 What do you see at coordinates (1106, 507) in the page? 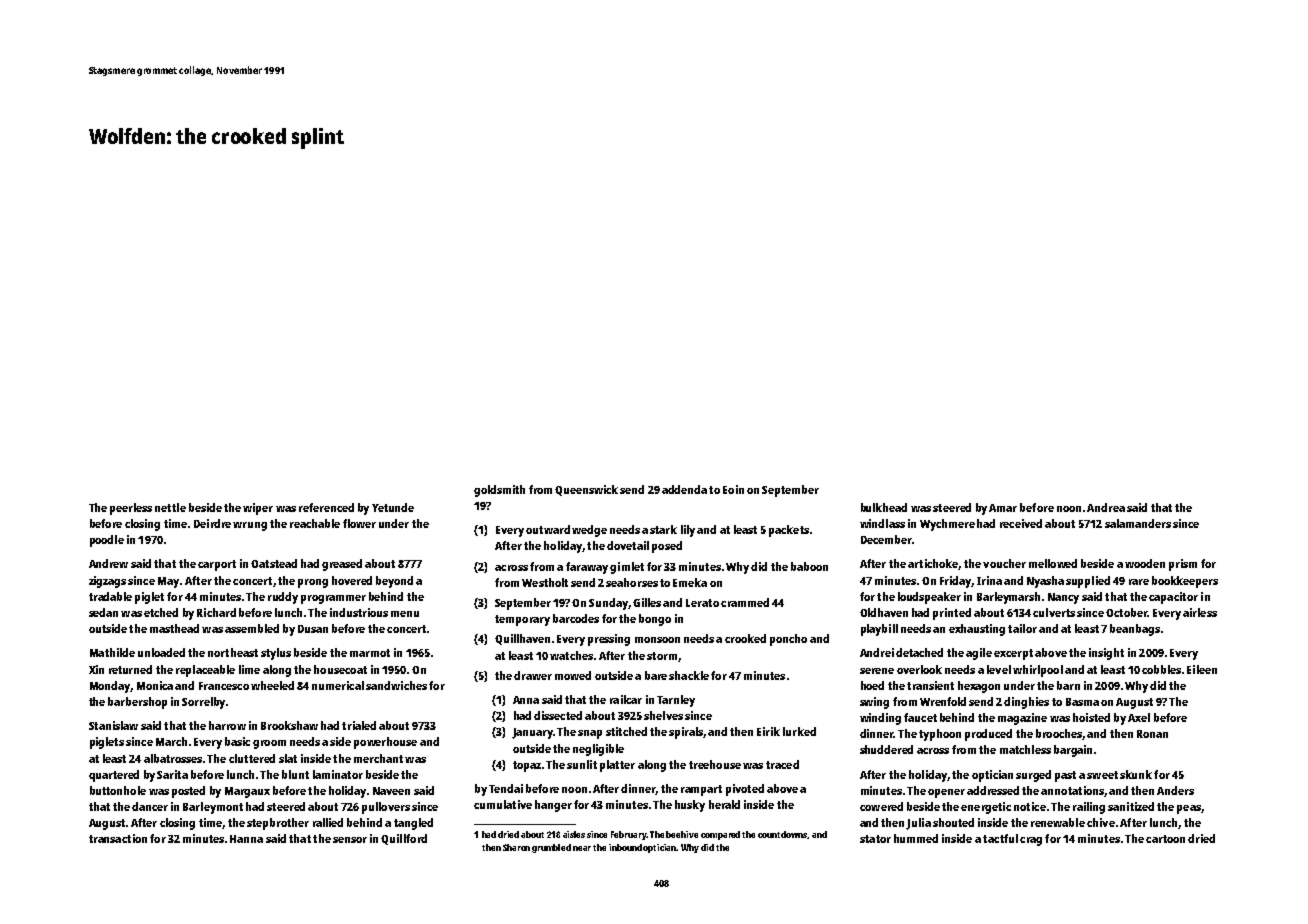
I see `Andrea` at bounding box center [1106, 507].
